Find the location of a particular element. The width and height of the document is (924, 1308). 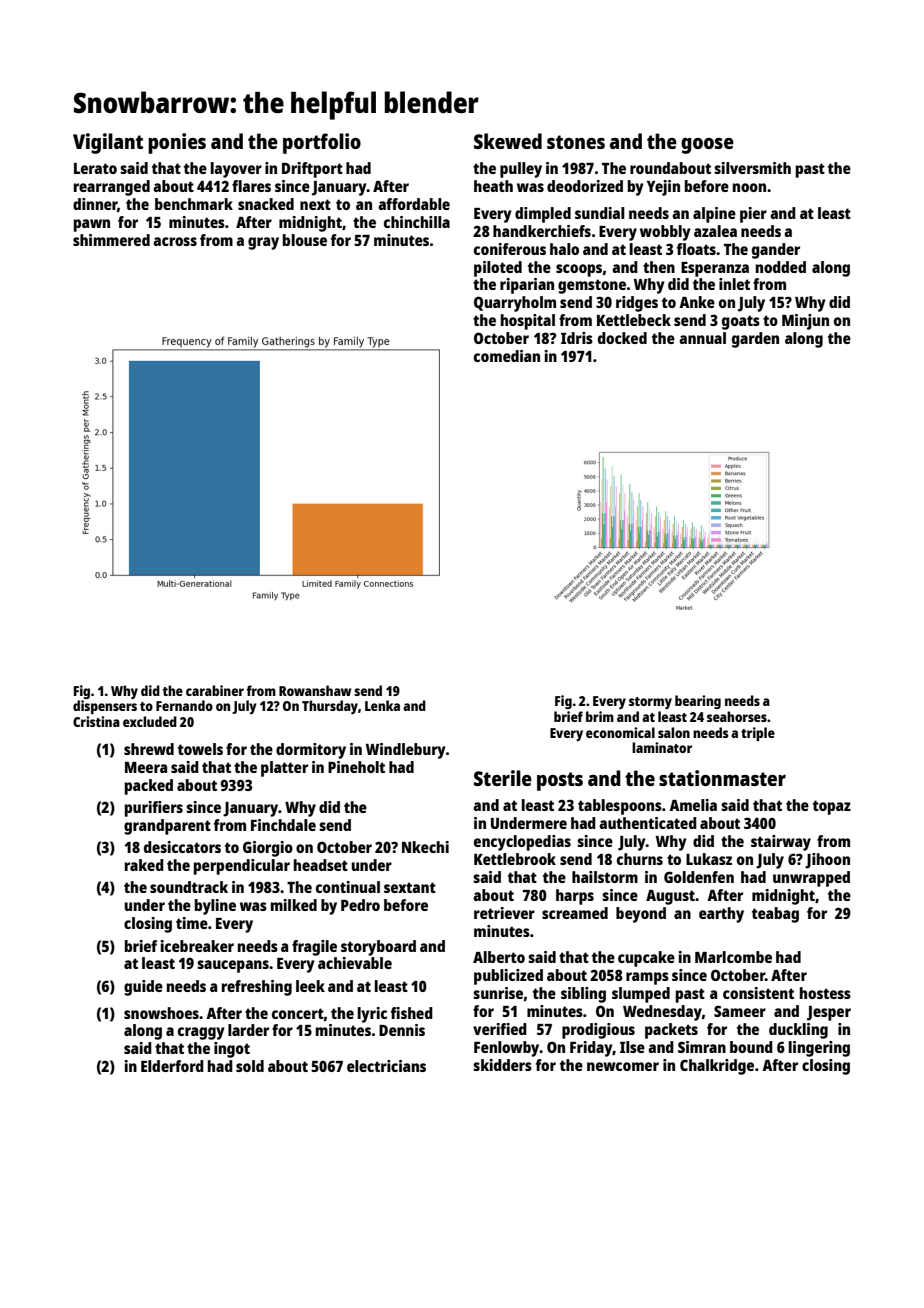

Pineholt is located at coordinates (356, 767).
